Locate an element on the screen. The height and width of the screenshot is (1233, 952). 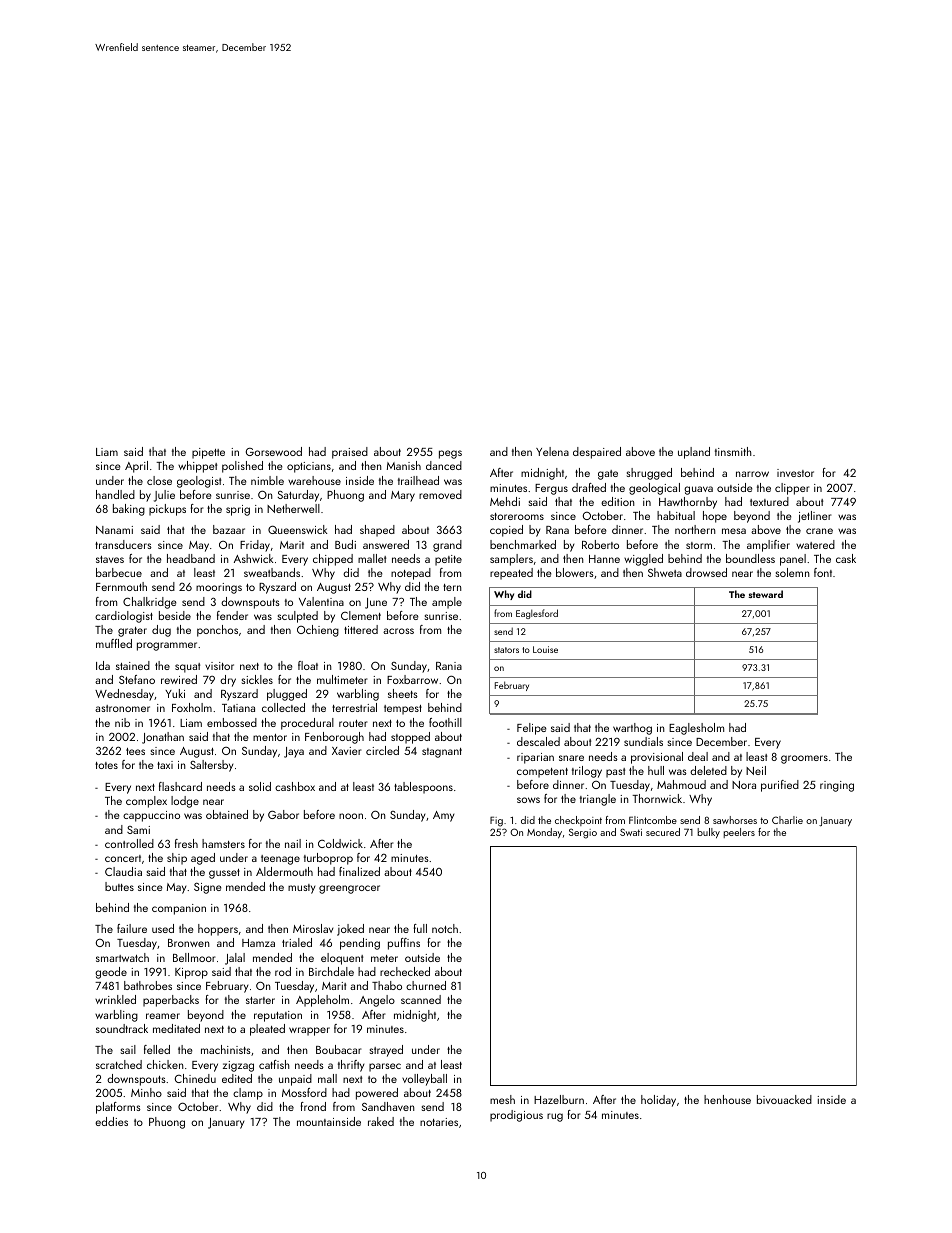
despaired is located at coordinates (597, 453).
